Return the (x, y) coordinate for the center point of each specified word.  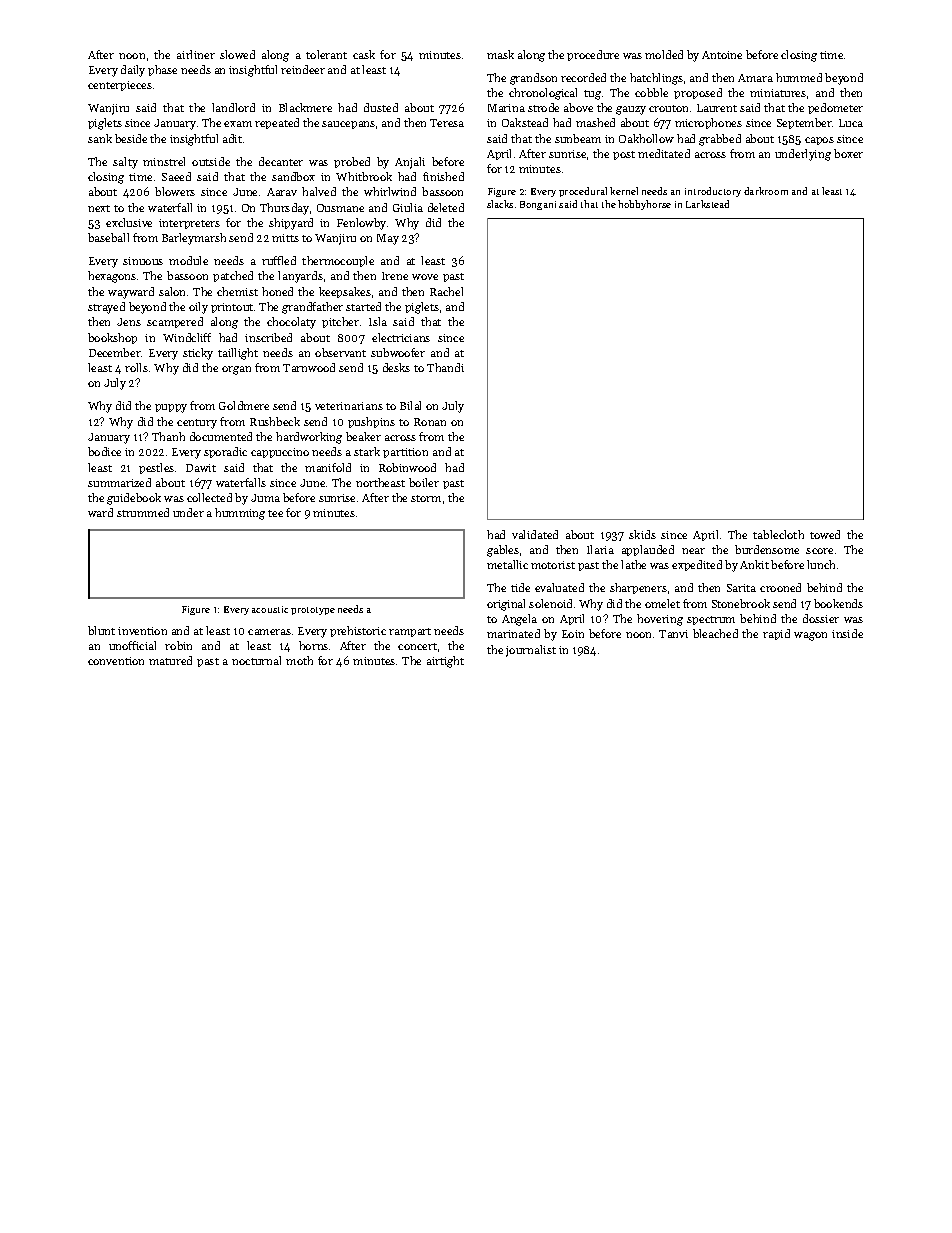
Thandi (445, 367)
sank (100, 138)
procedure (593, 55)
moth (299, 660)
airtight (445, 662)
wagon (810, 636)
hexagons (112, 277)
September (804, 123)
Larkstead (707, 204)
